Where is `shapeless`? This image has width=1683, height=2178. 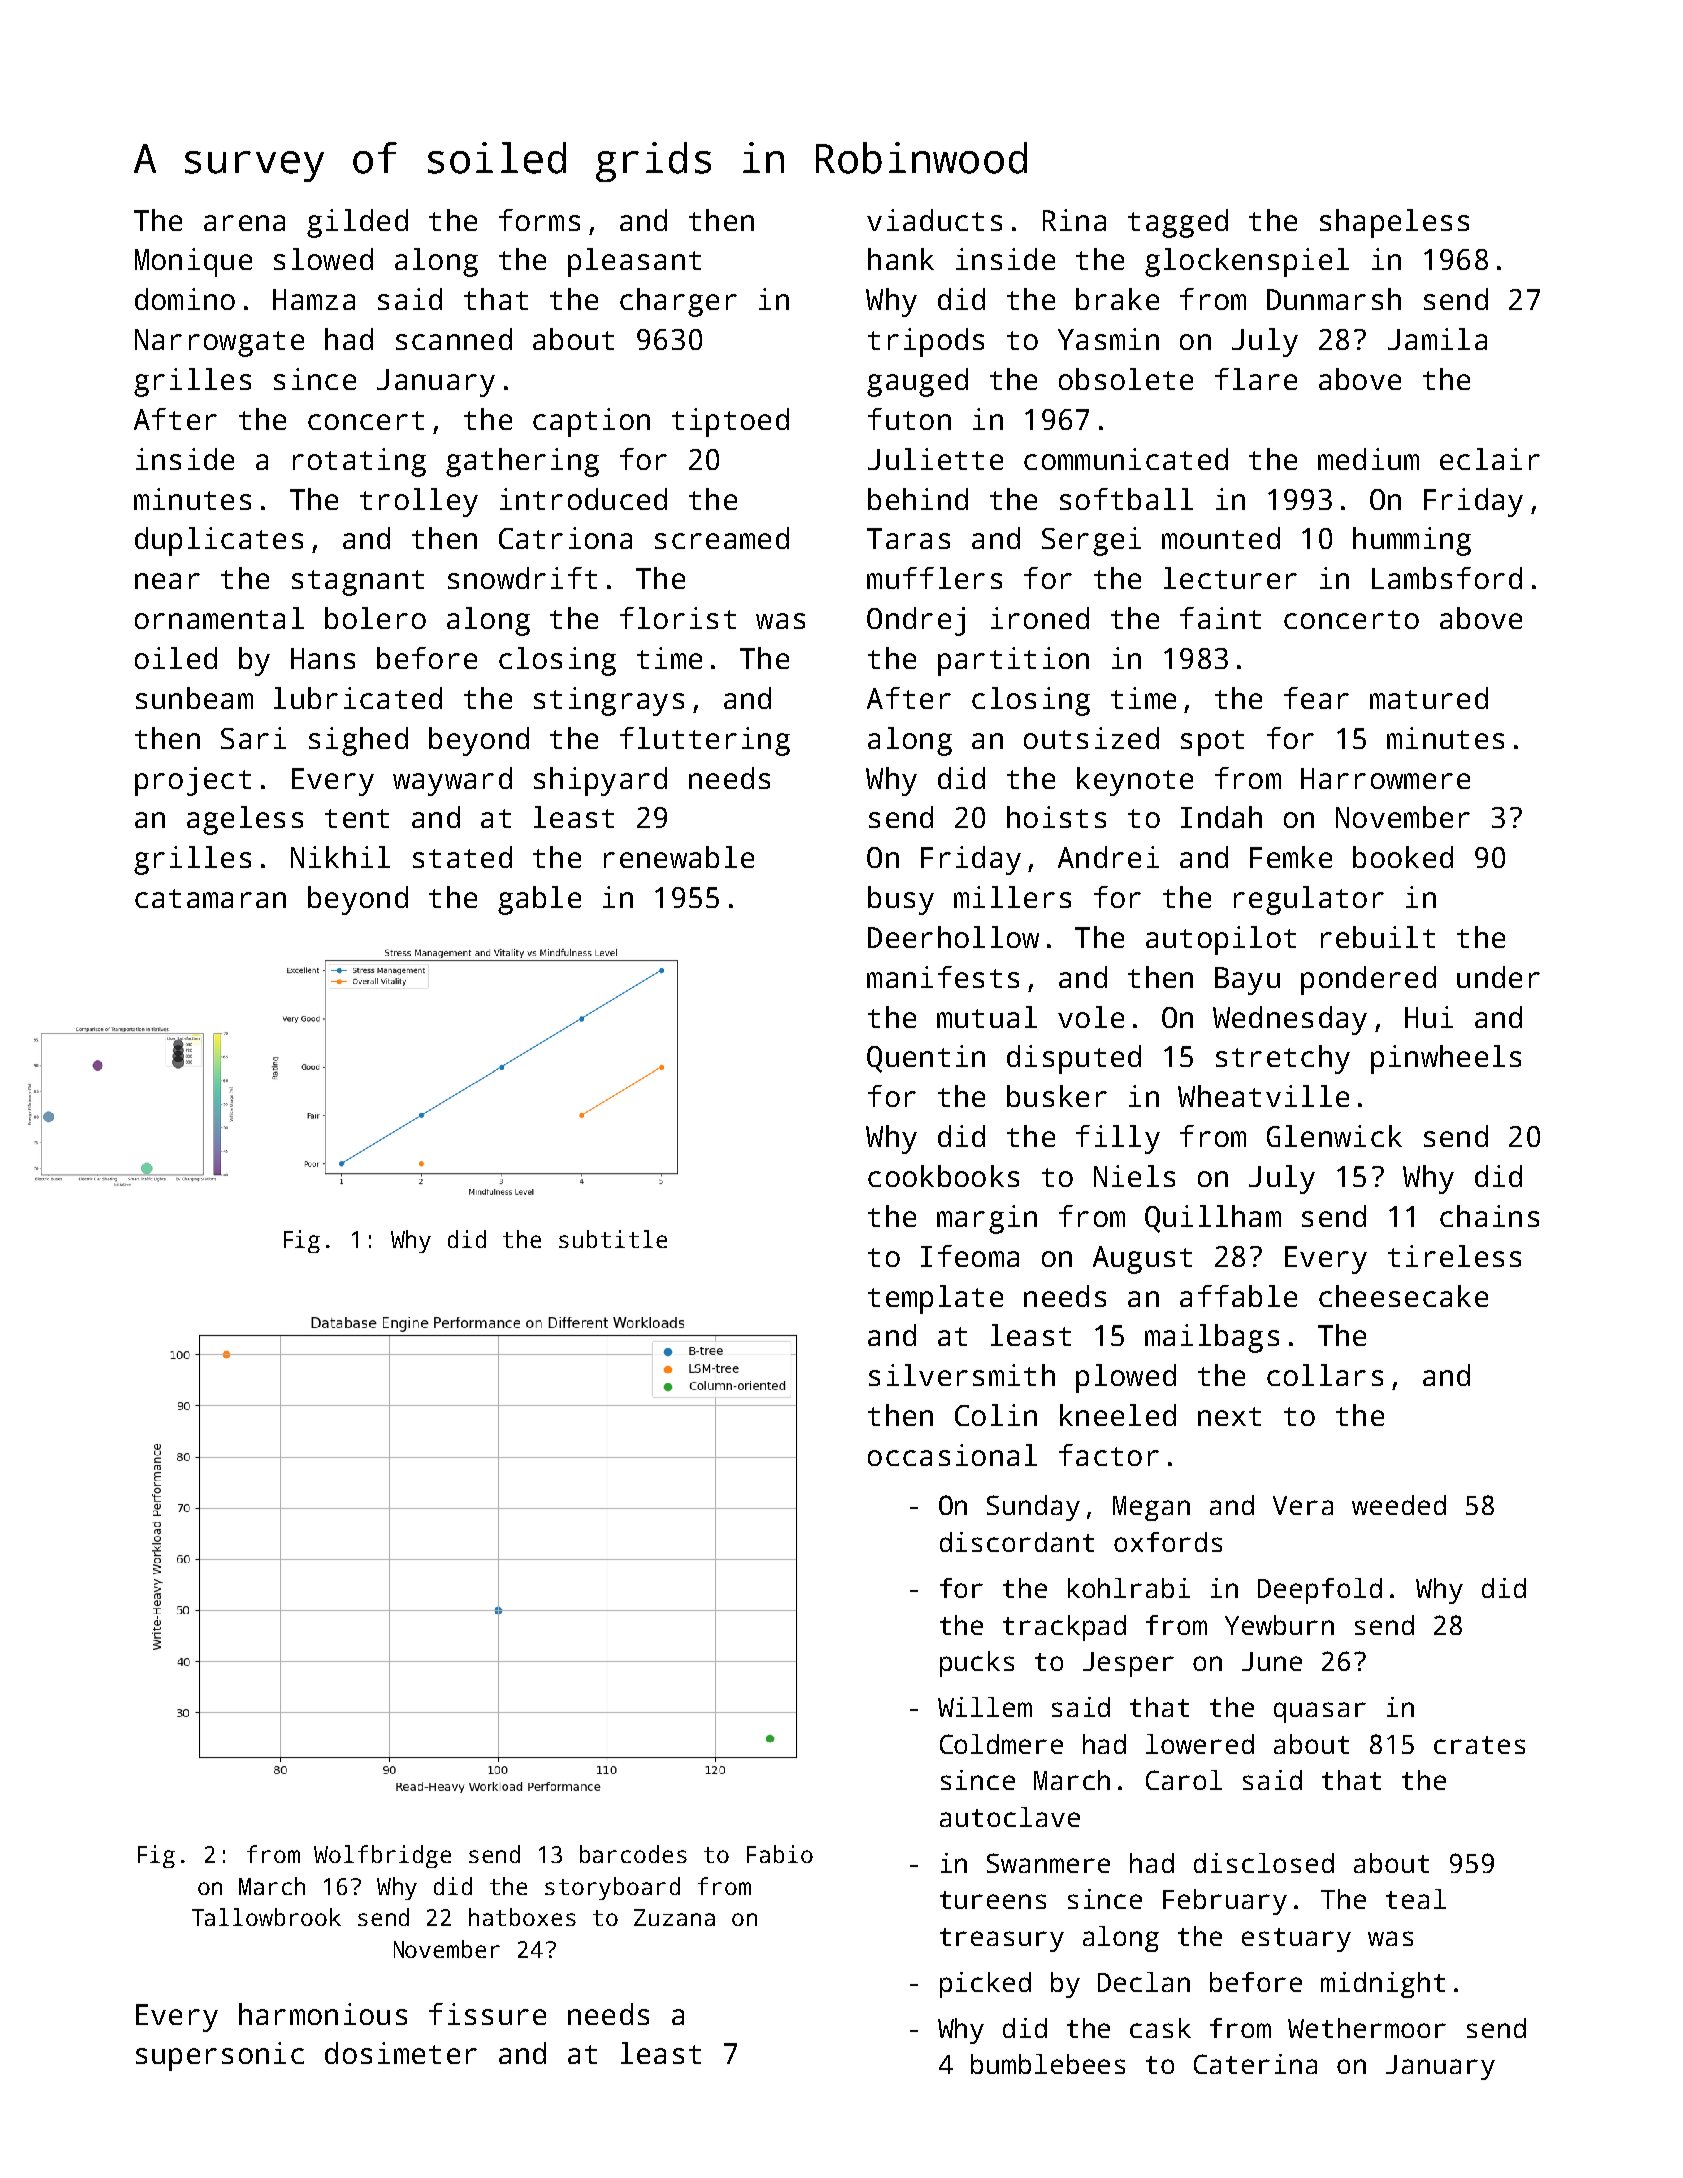
shapeless is located at coordinates (1394, 223).
